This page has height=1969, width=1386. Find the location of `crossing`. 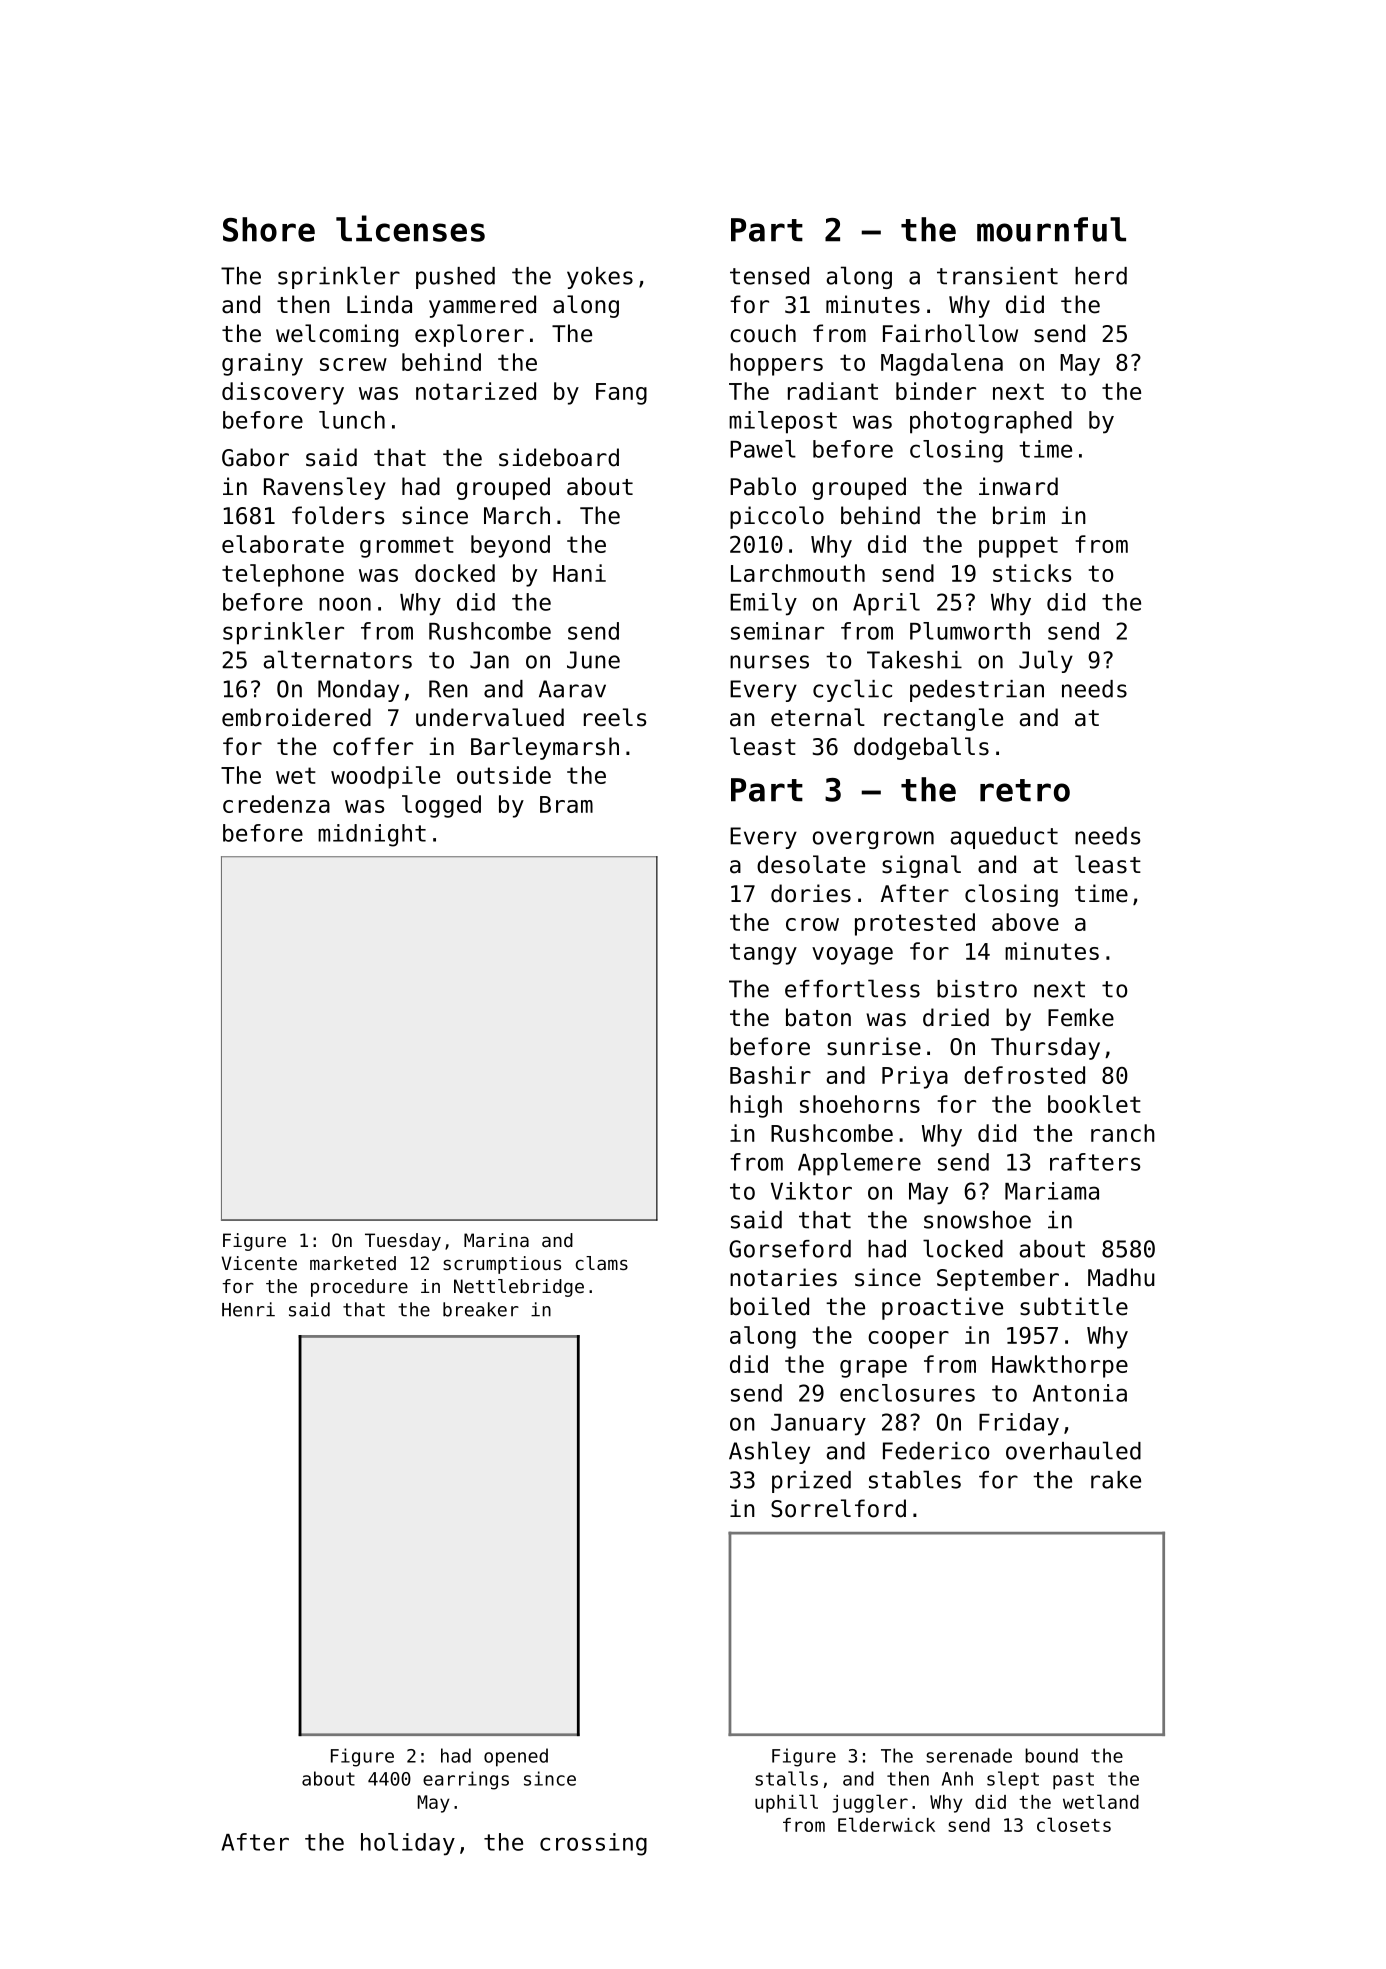

crossing is located at coordinates (593, 1844).
